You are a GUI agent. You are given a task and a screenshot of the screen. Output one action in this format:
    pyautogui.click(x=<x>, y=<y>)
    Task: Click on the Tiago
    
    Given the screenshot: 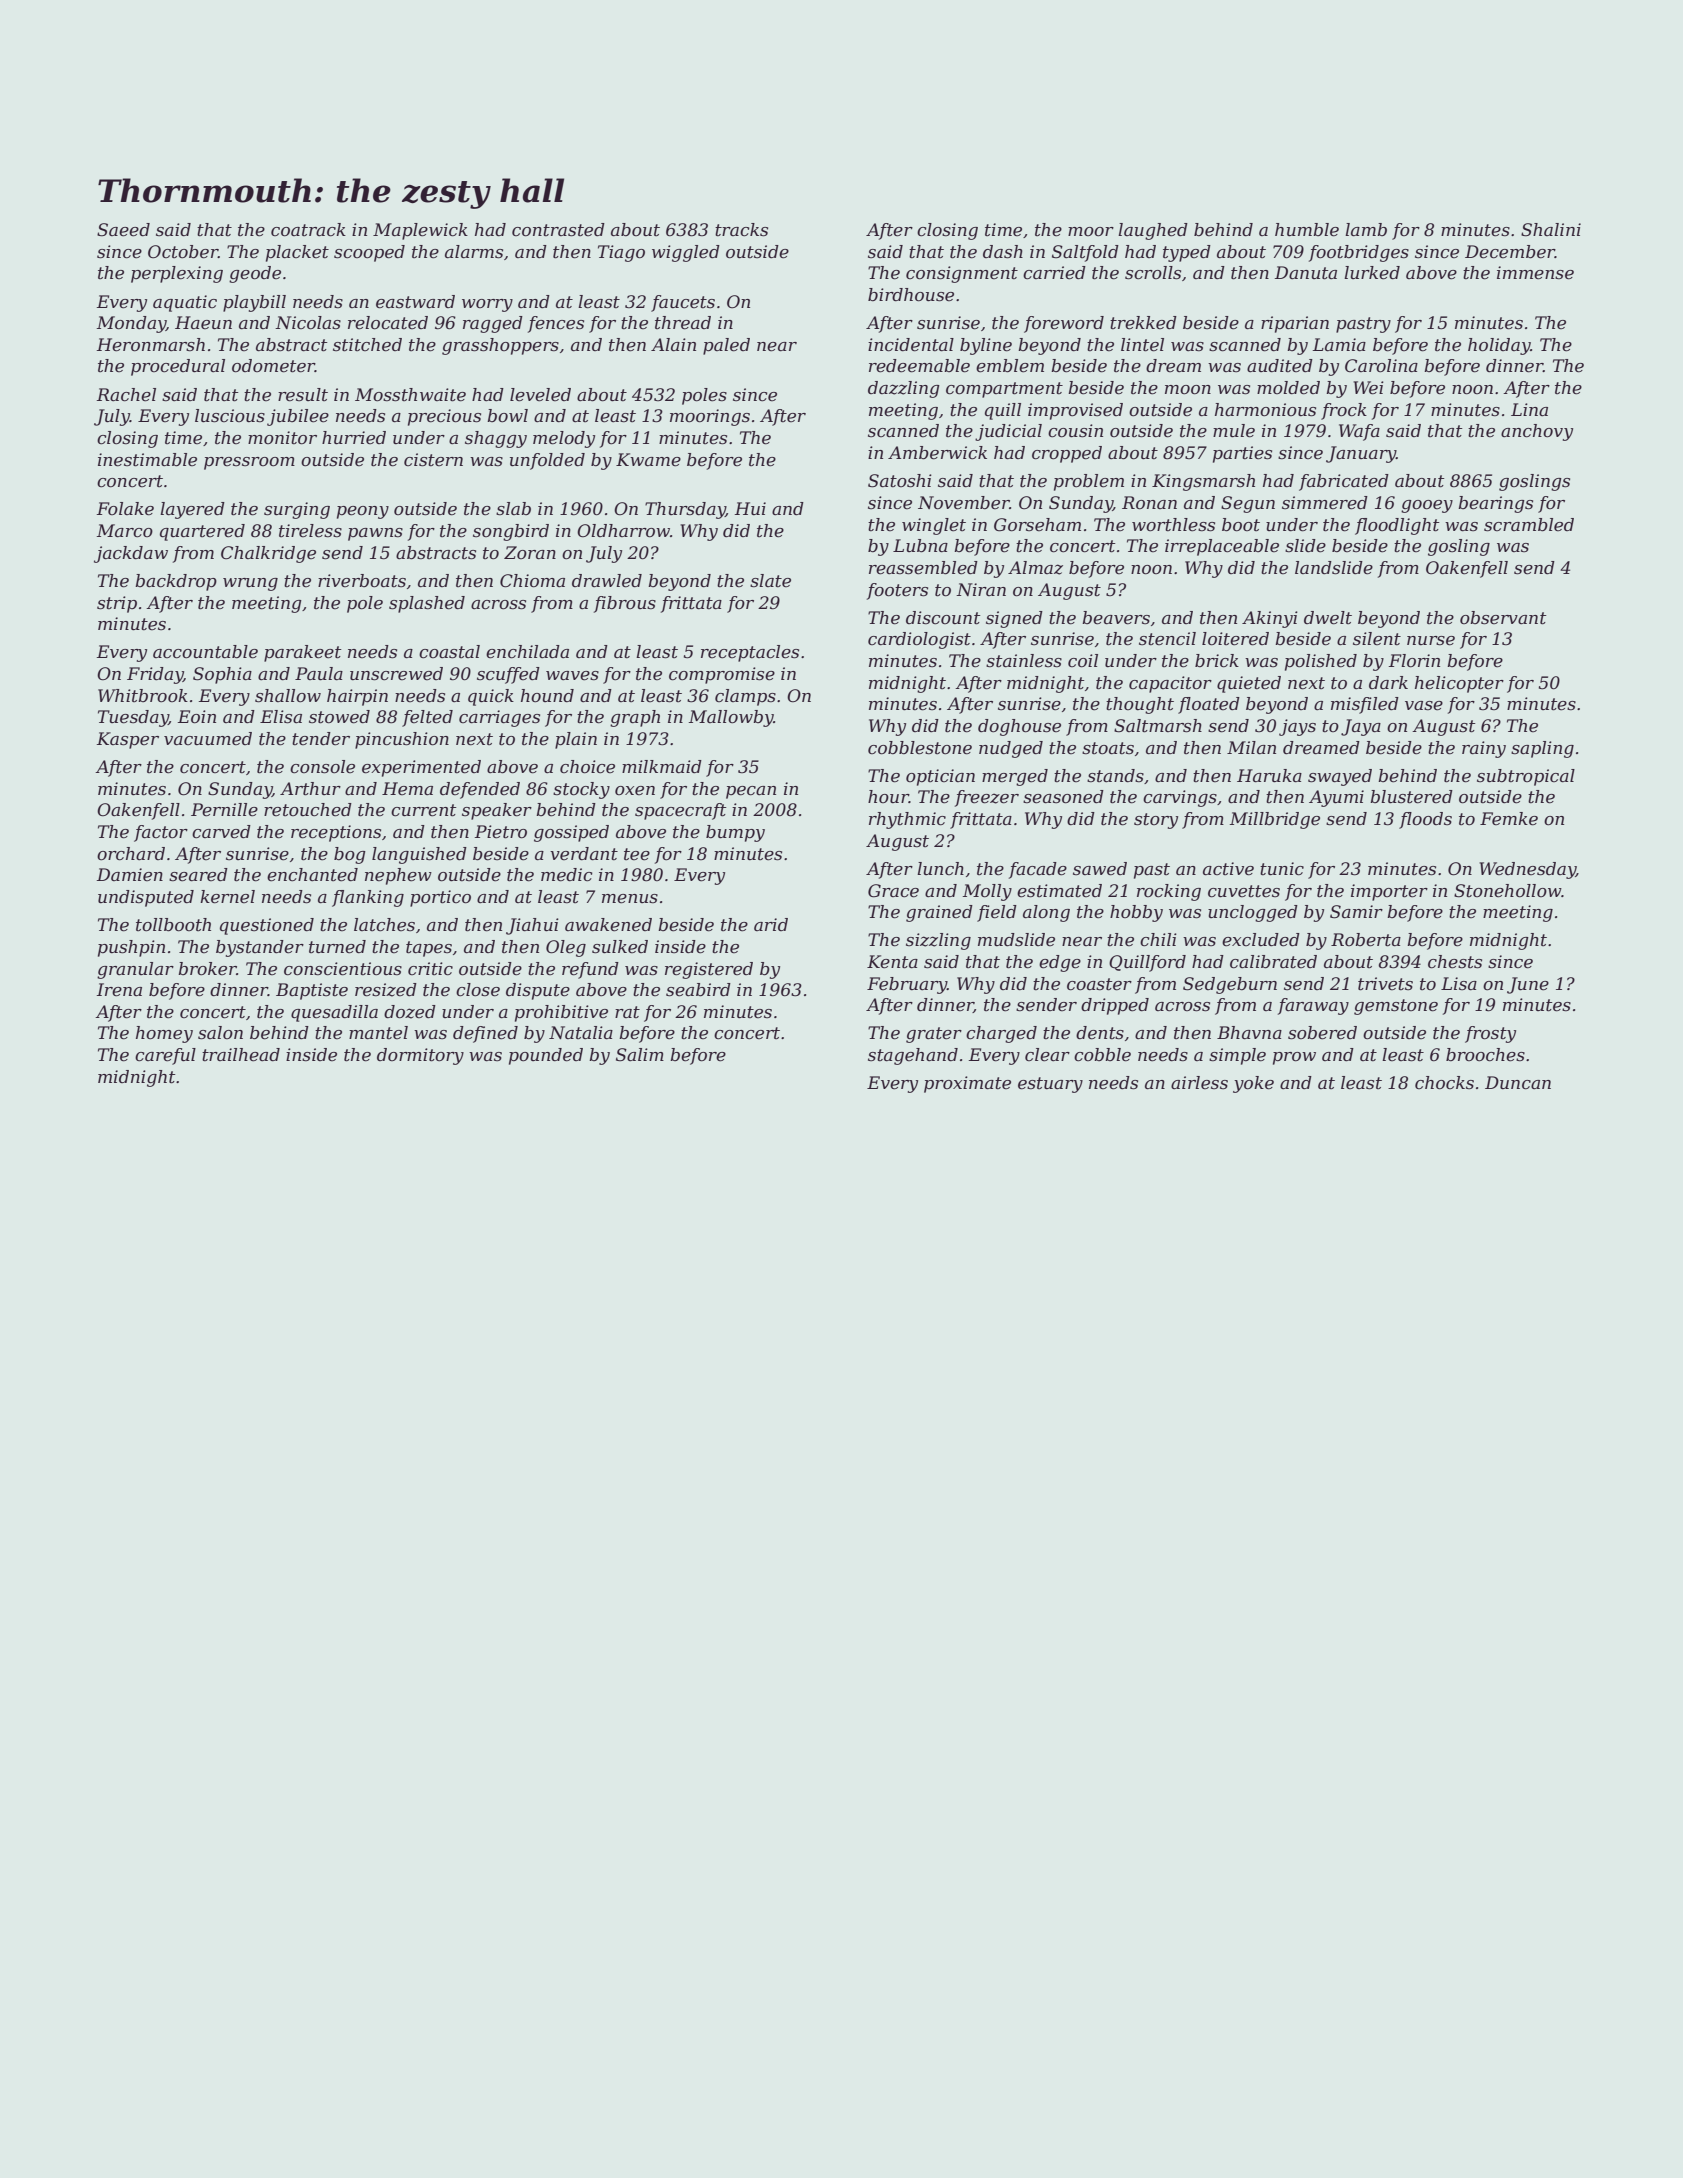 What is the action you would take?
    pyautogui.click(x=621, y=253)
